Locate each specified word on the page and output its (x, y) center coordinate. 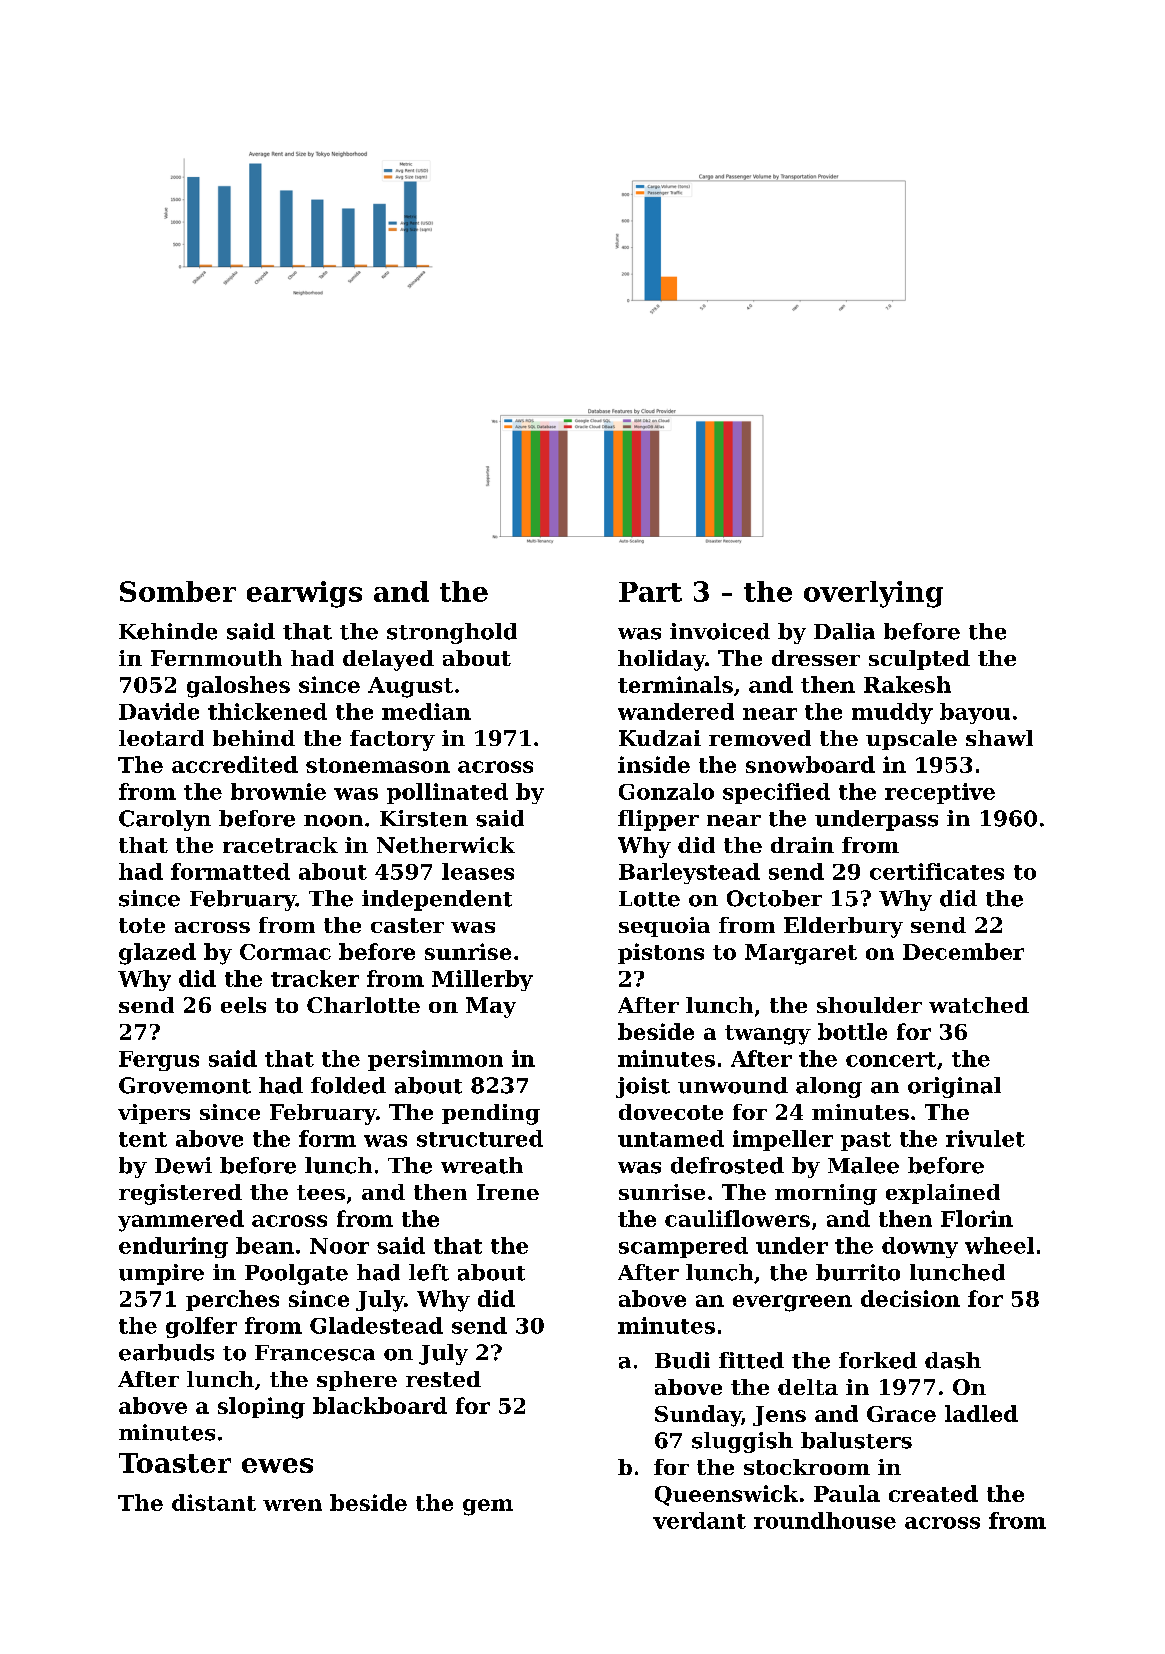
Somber (178, 591)
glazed (157, 954)
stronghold (452, 633)
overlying (873, 594)
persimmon (435, 1060)
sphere (357, 1381)
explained (943, 1194)
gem (488, 1507)
